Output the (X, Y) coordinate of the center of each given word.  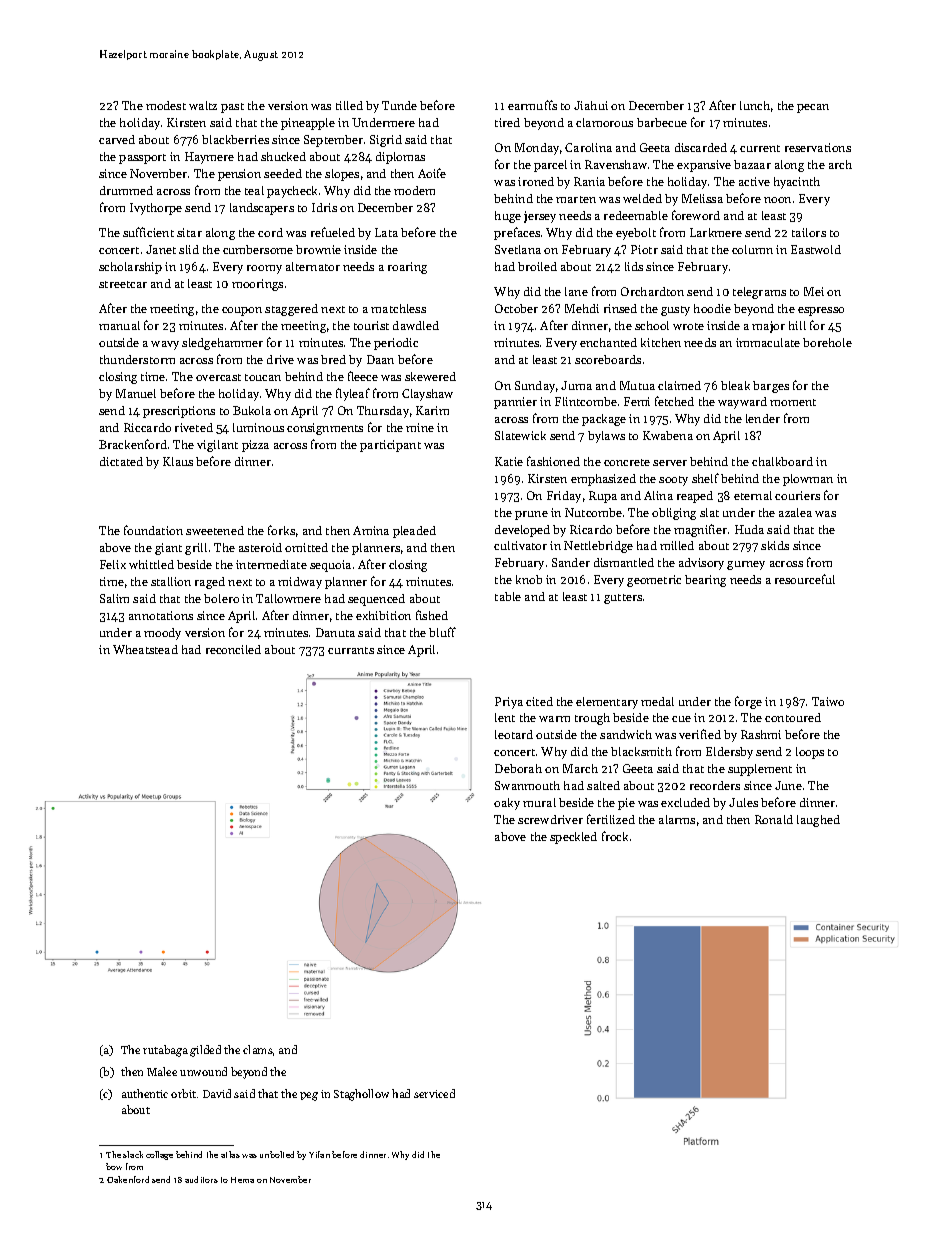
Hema (242, 1180)
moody (162, 634)
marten (576, 199)
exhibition (383, 615)
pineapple (308, 124)
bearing (705, 581)
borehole (827, 342)
